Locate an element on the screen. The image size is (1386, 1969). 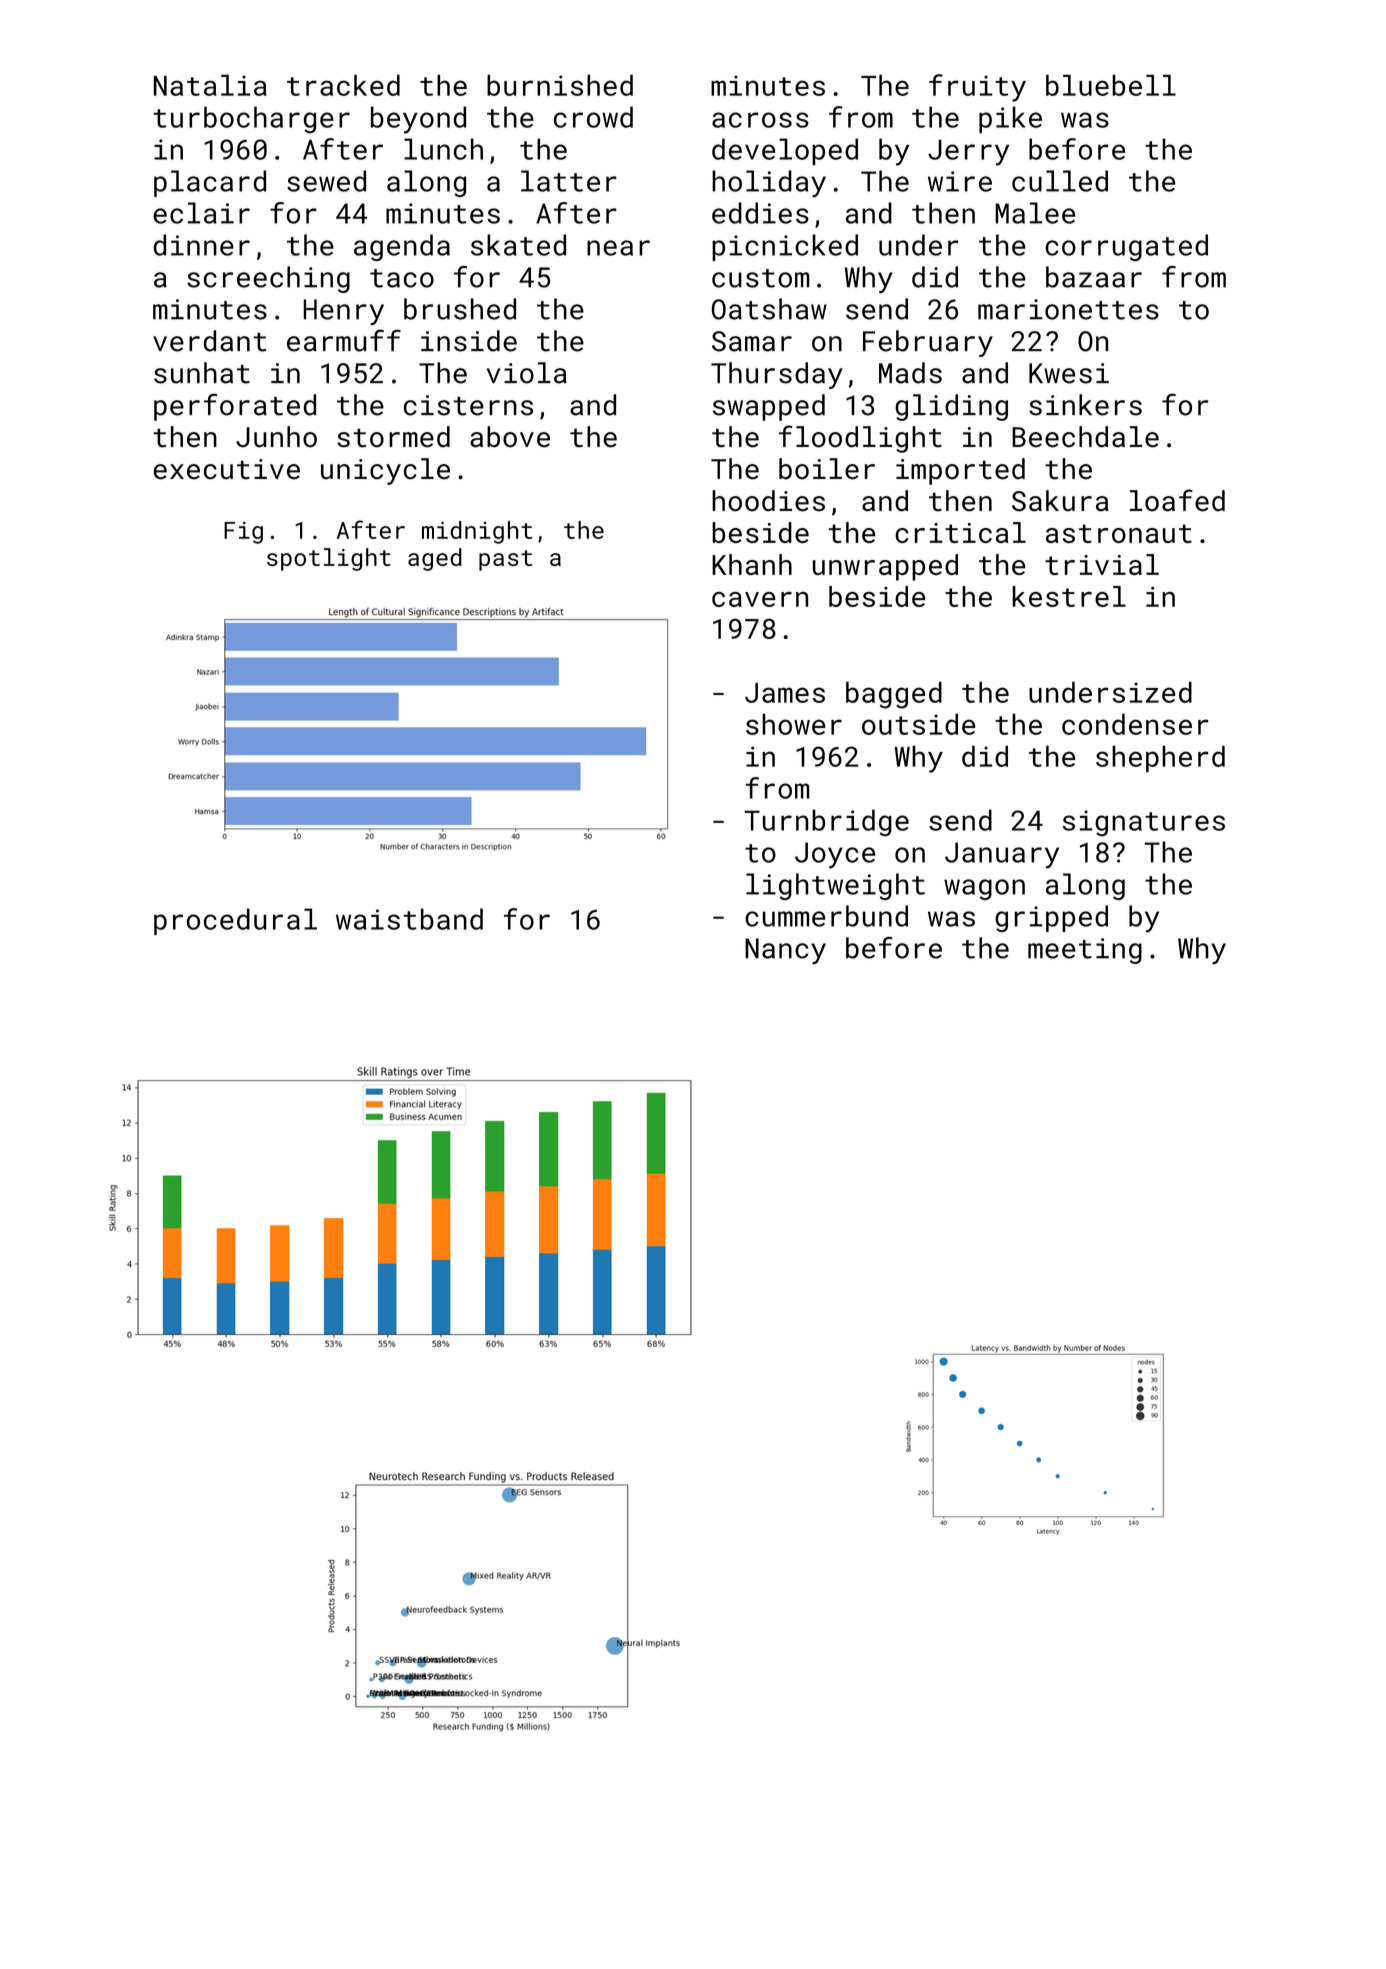
spotlight is located at coordinates (329, 559).
